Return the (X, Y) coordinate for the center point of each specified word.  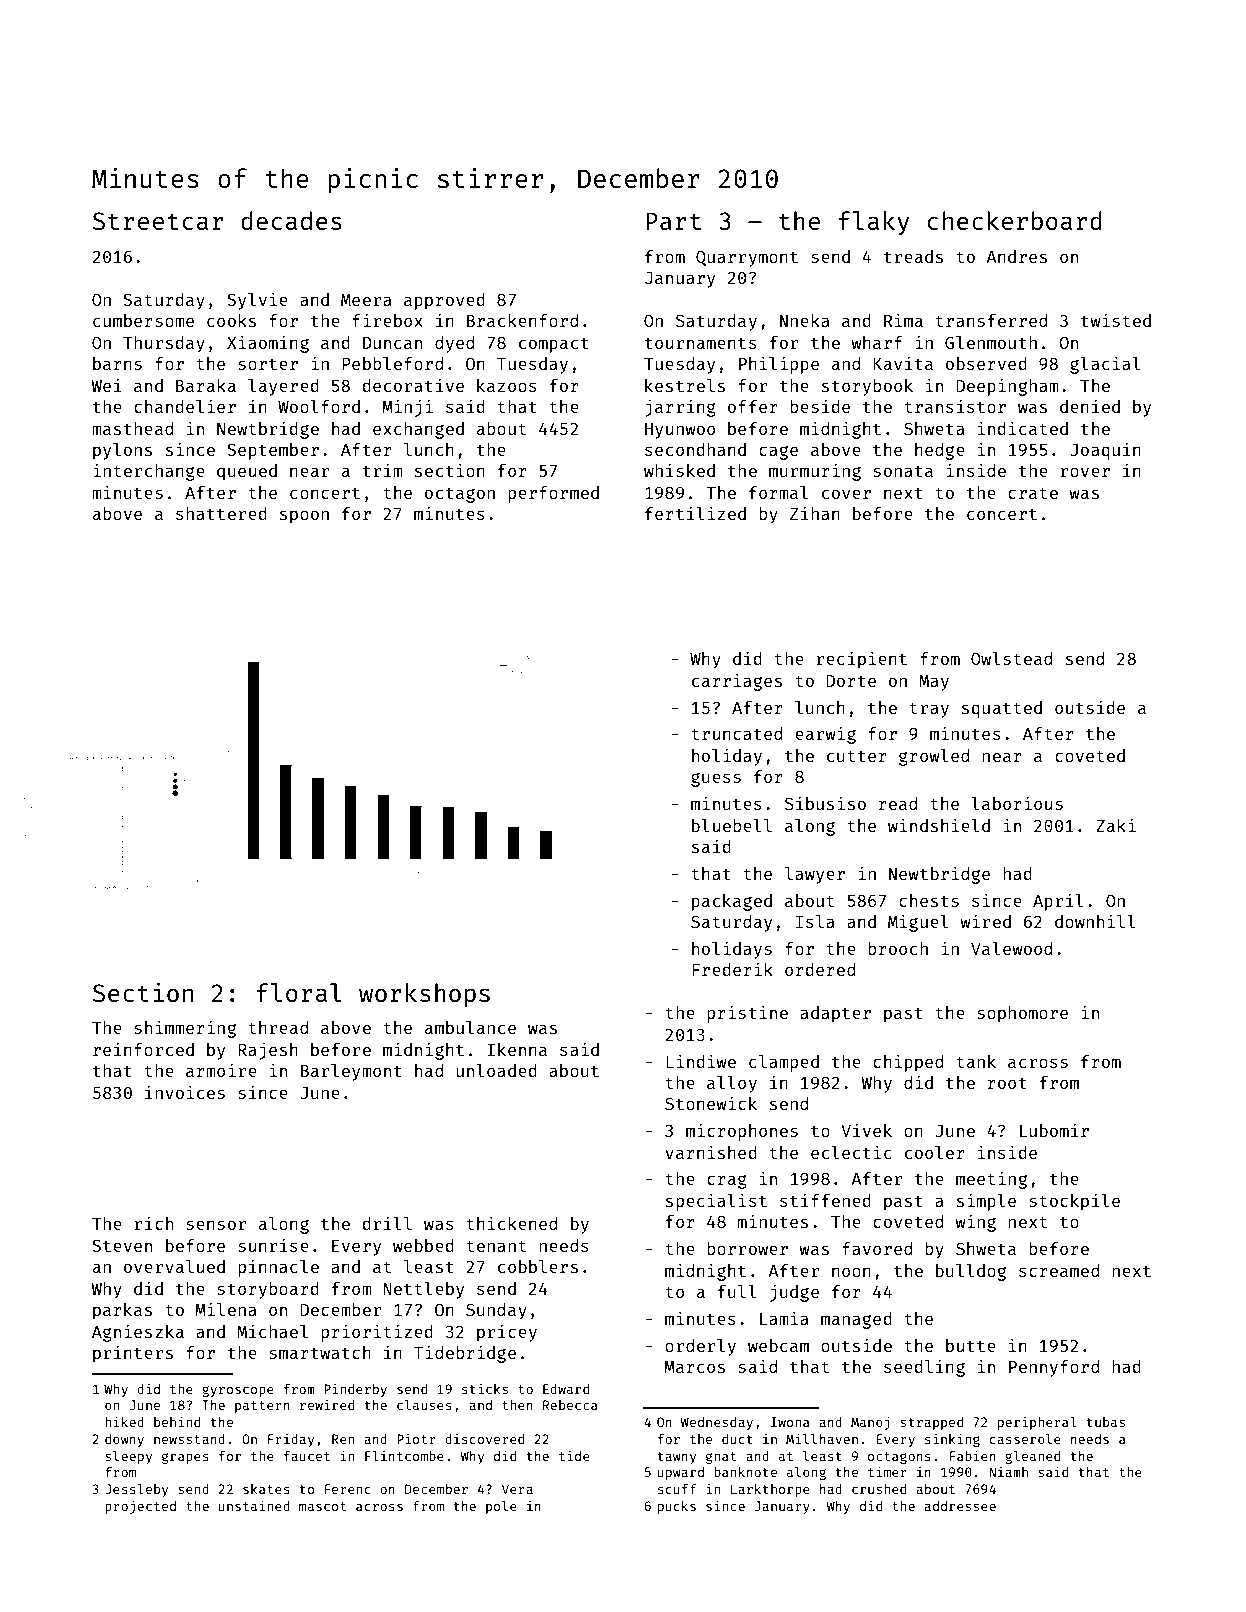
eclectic (851, 1152)
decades (291, 220)
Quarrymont (747, 258)
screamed (1059, 1270)
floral (299, 992)
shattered (221, 513)
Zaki (1116, 825)
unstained (254, 1505)
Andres (1016, 256)
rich (153, 1223)
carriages (737, 682)
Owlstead (1011, 658)
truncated (736, 733)
